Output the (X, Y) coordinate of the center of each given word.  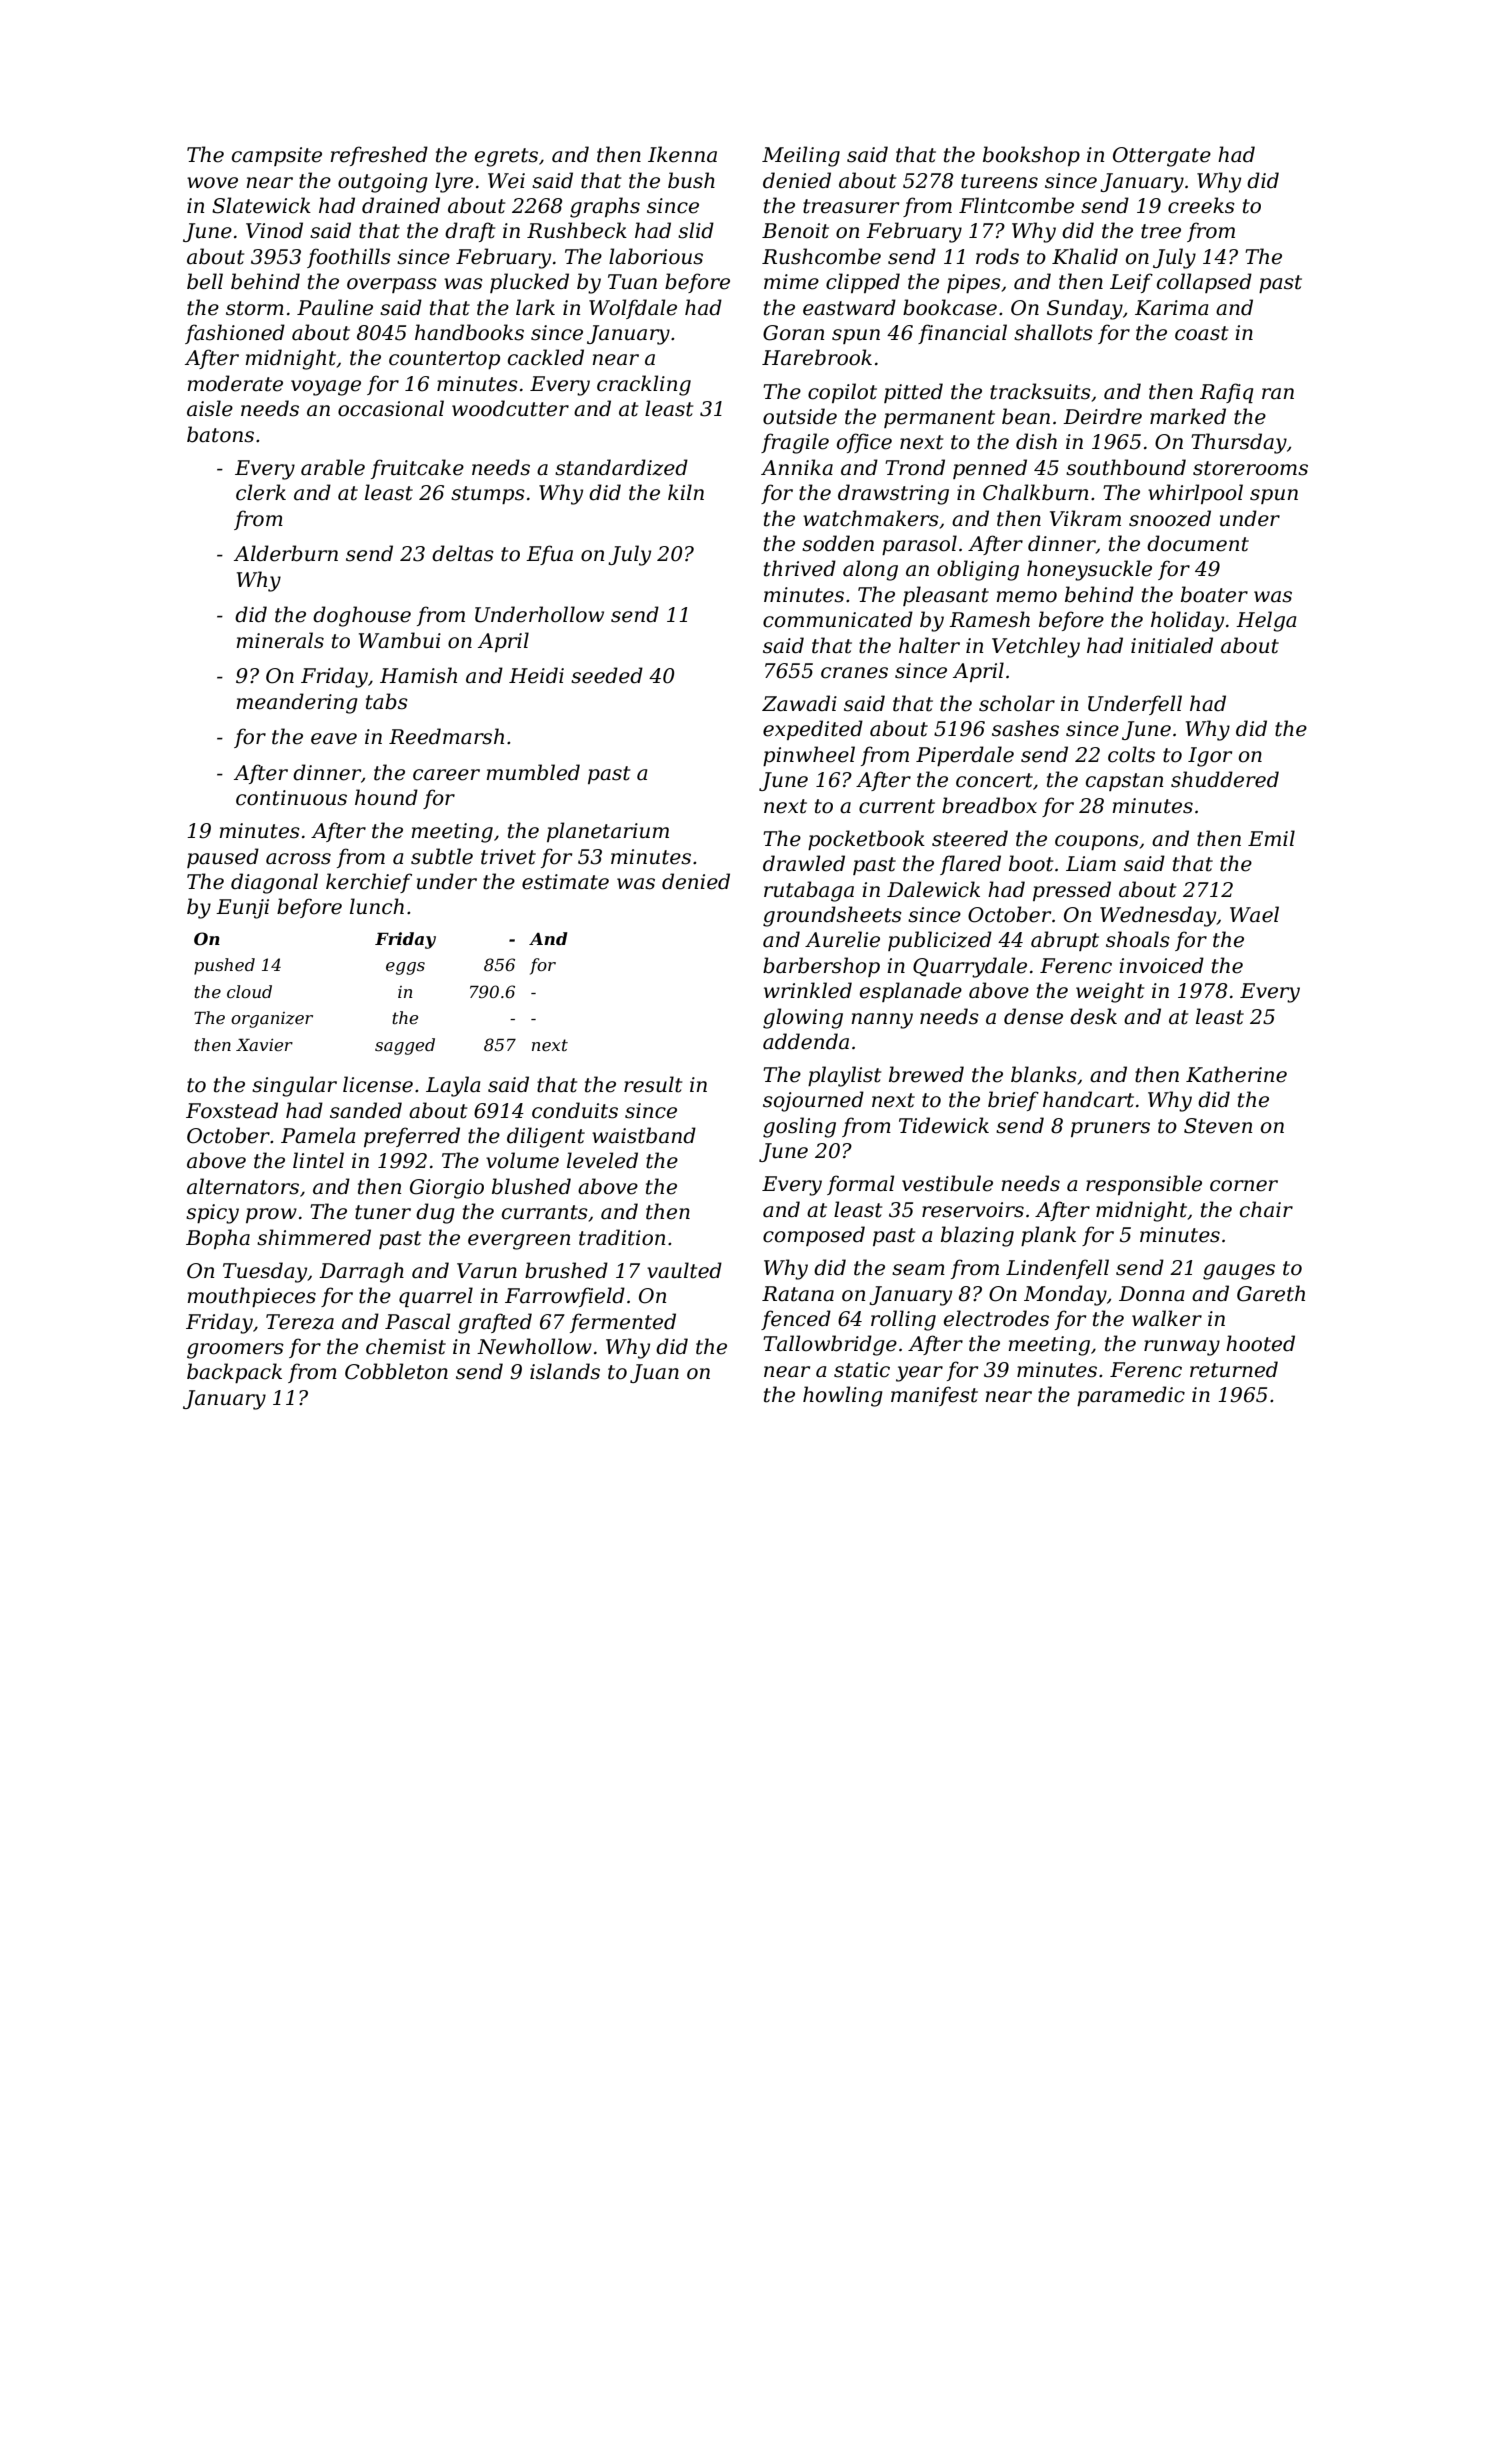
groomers (235, 1351)
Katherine (1236, 1074)
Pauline (335, 307)
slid (696, 230)
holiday (1187, 621)
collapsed (1204, 283)
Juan (654, 1373)
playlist (844, 1076)
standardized (621, 467)
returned (1234, 1369)
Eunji (242, 909)
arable (333, 467)
